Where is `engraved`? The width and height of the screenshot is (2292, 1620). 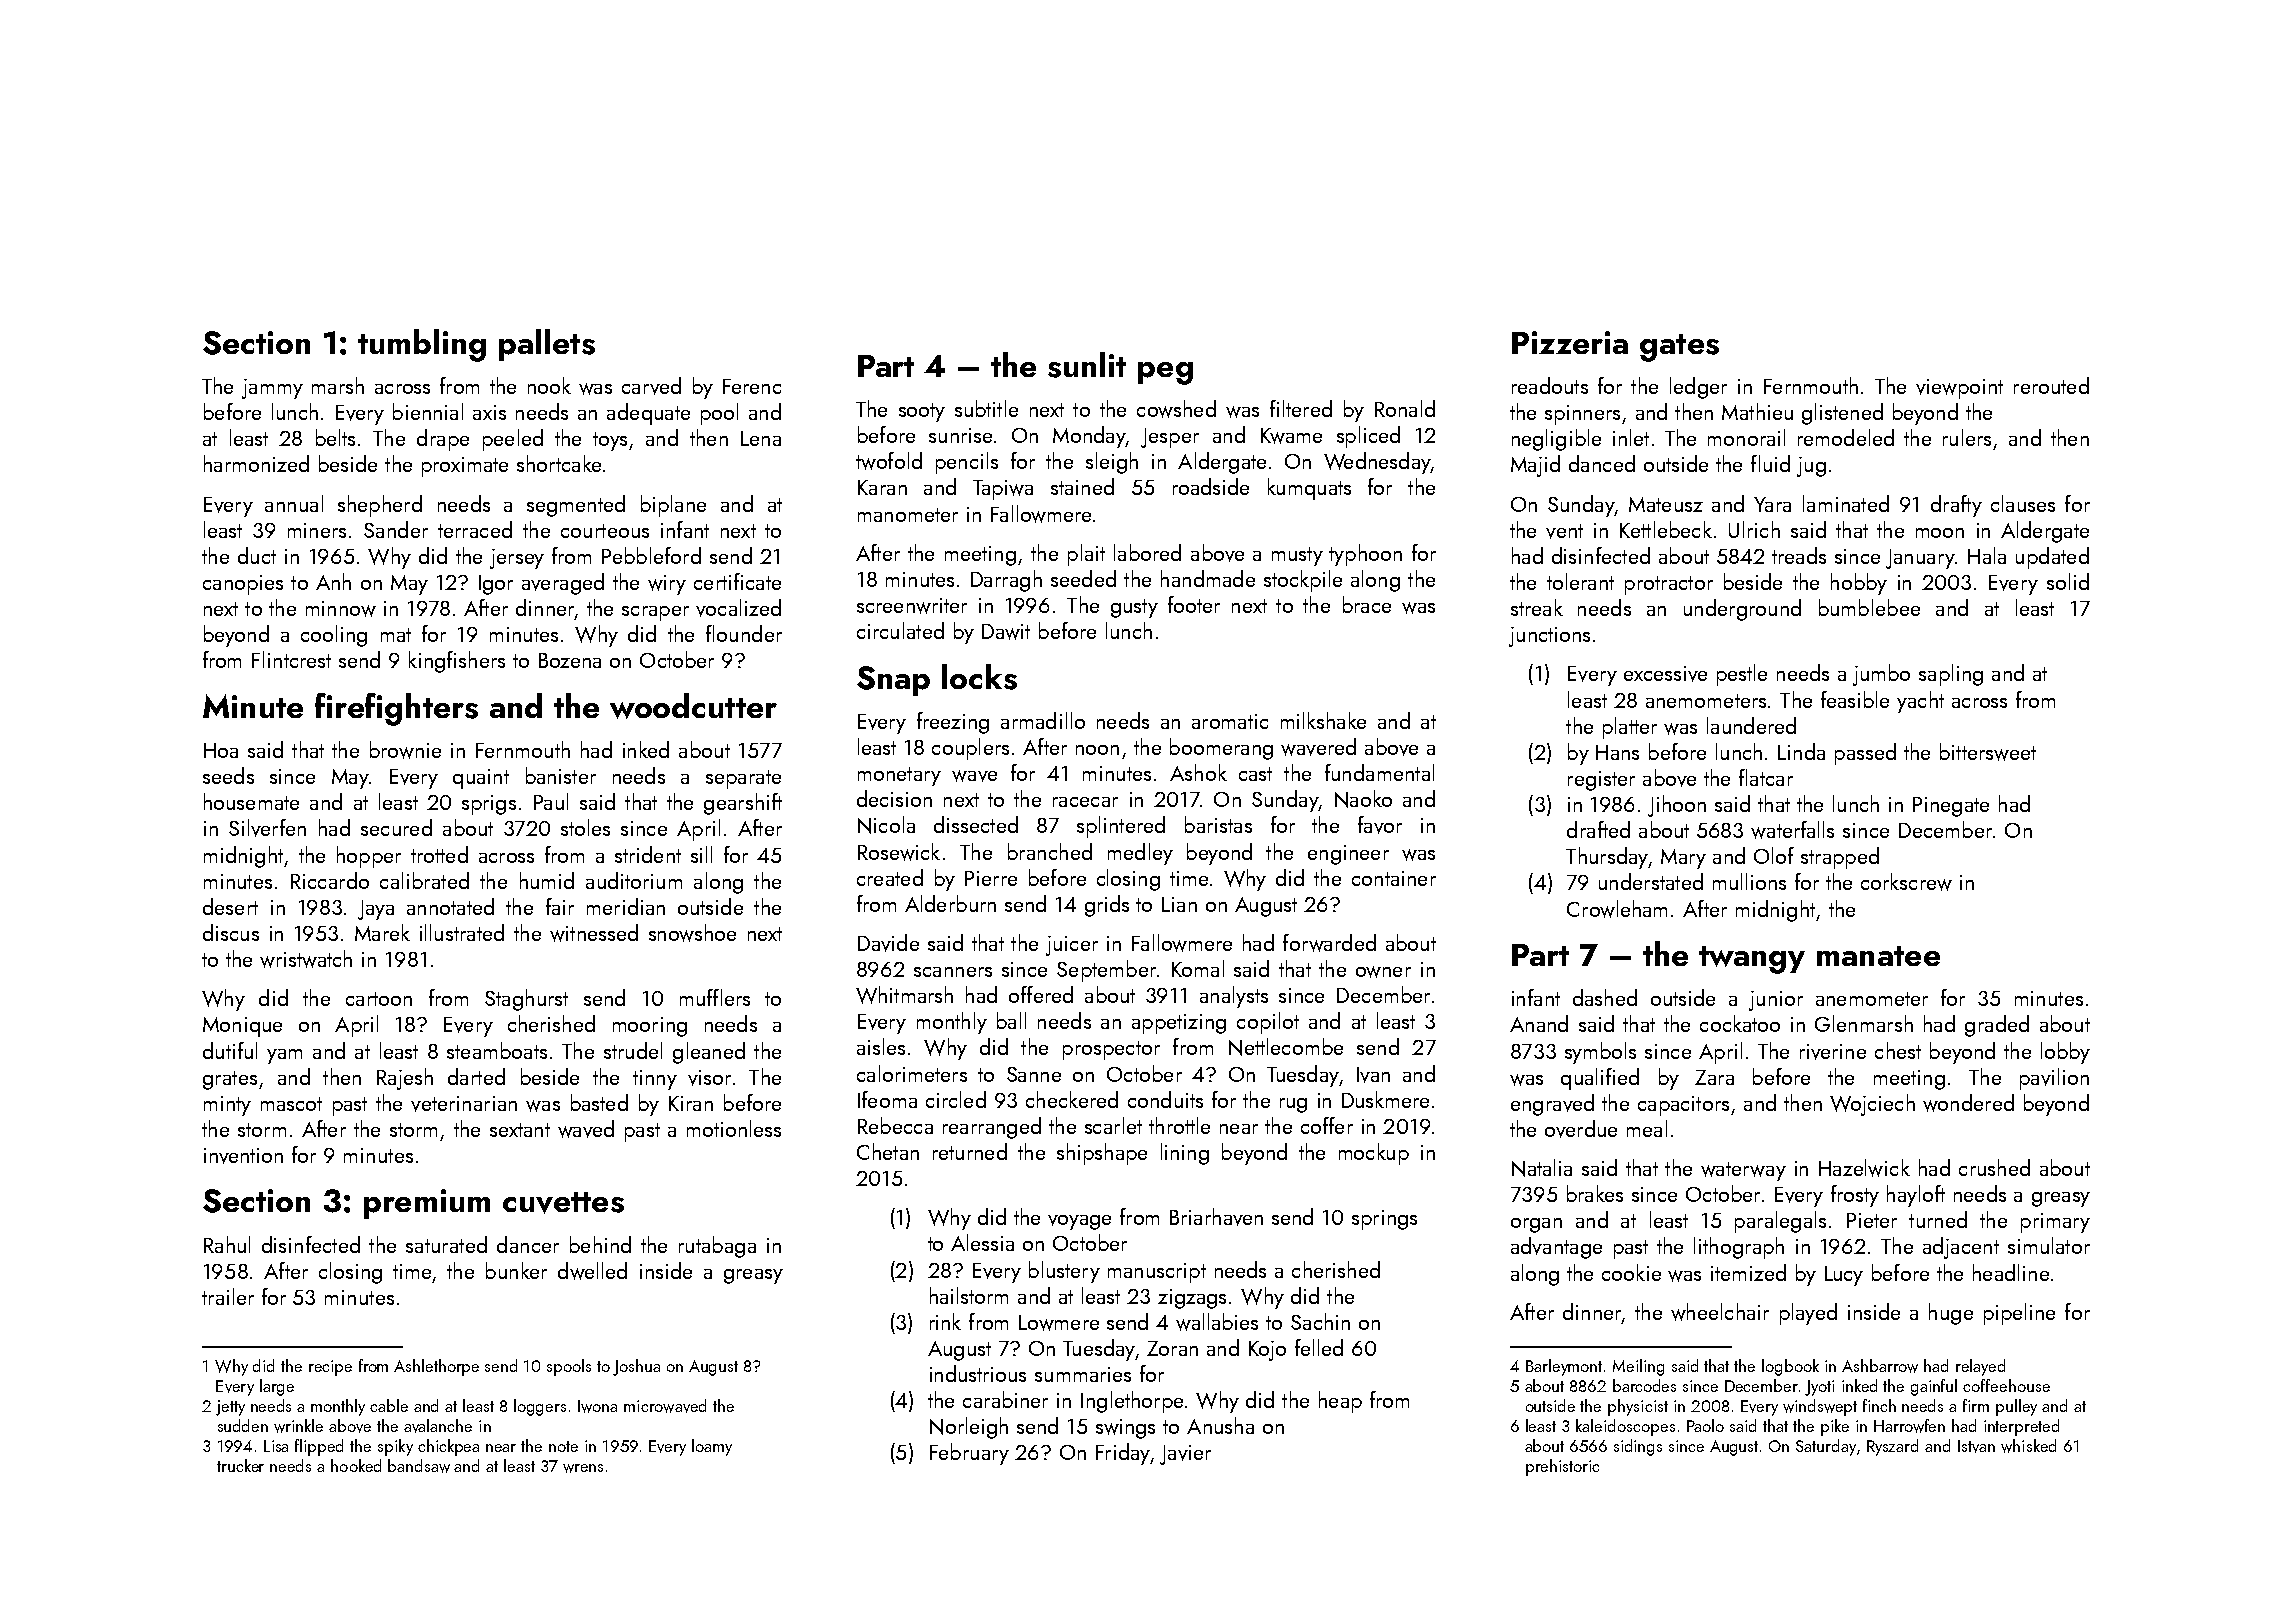
engraved is located at coordinates (1552, 1105).
